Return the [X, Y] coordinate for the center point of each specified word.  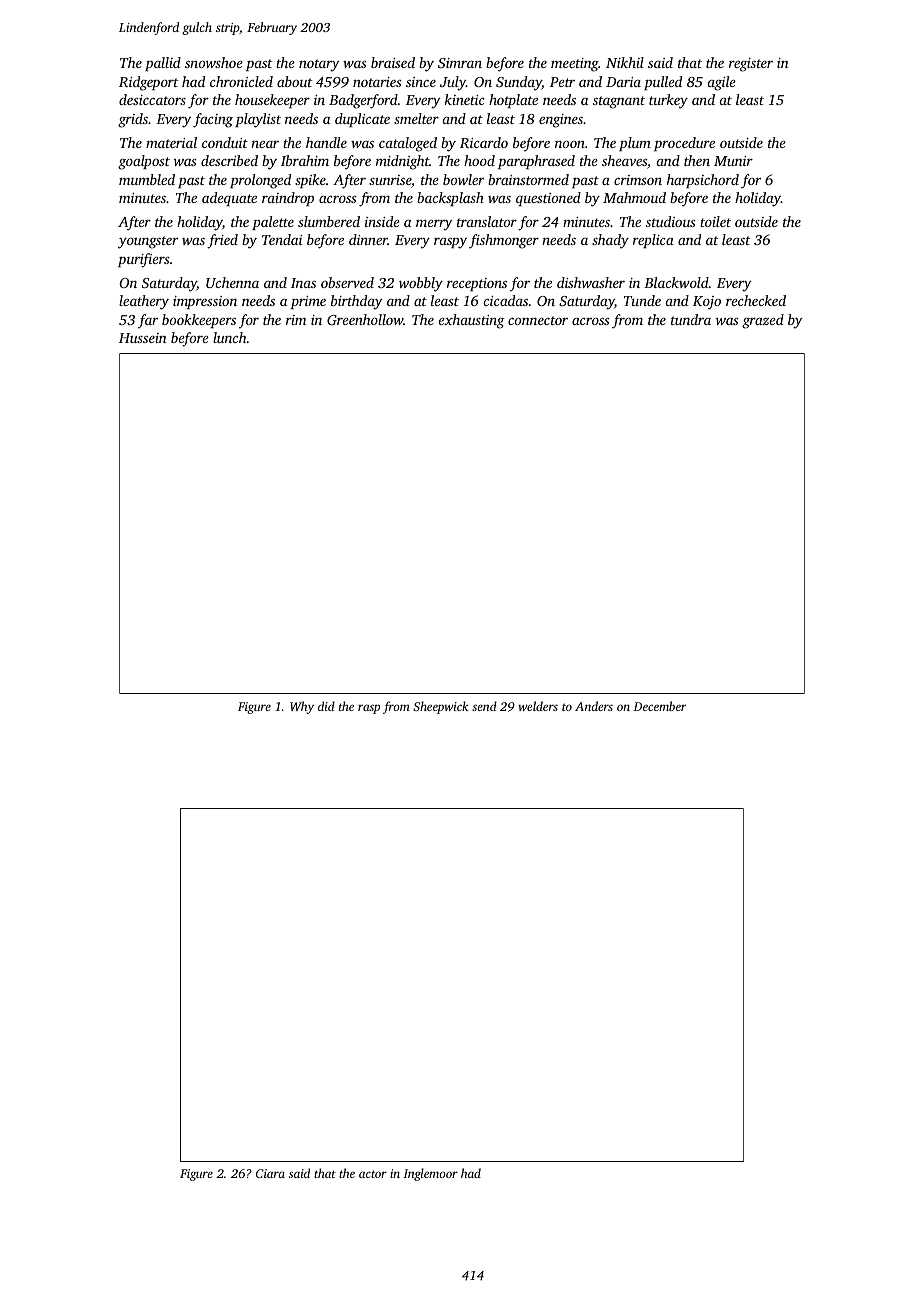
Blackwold [676, 282]
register [751, 65]
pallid [163, 64]
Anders [594, 706]
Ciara [270, 1173]
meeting [575, 65]
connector [538, 320]
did [326, 706]
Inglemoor [430, 1174]
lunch [230, 337]
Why [302, 707]
